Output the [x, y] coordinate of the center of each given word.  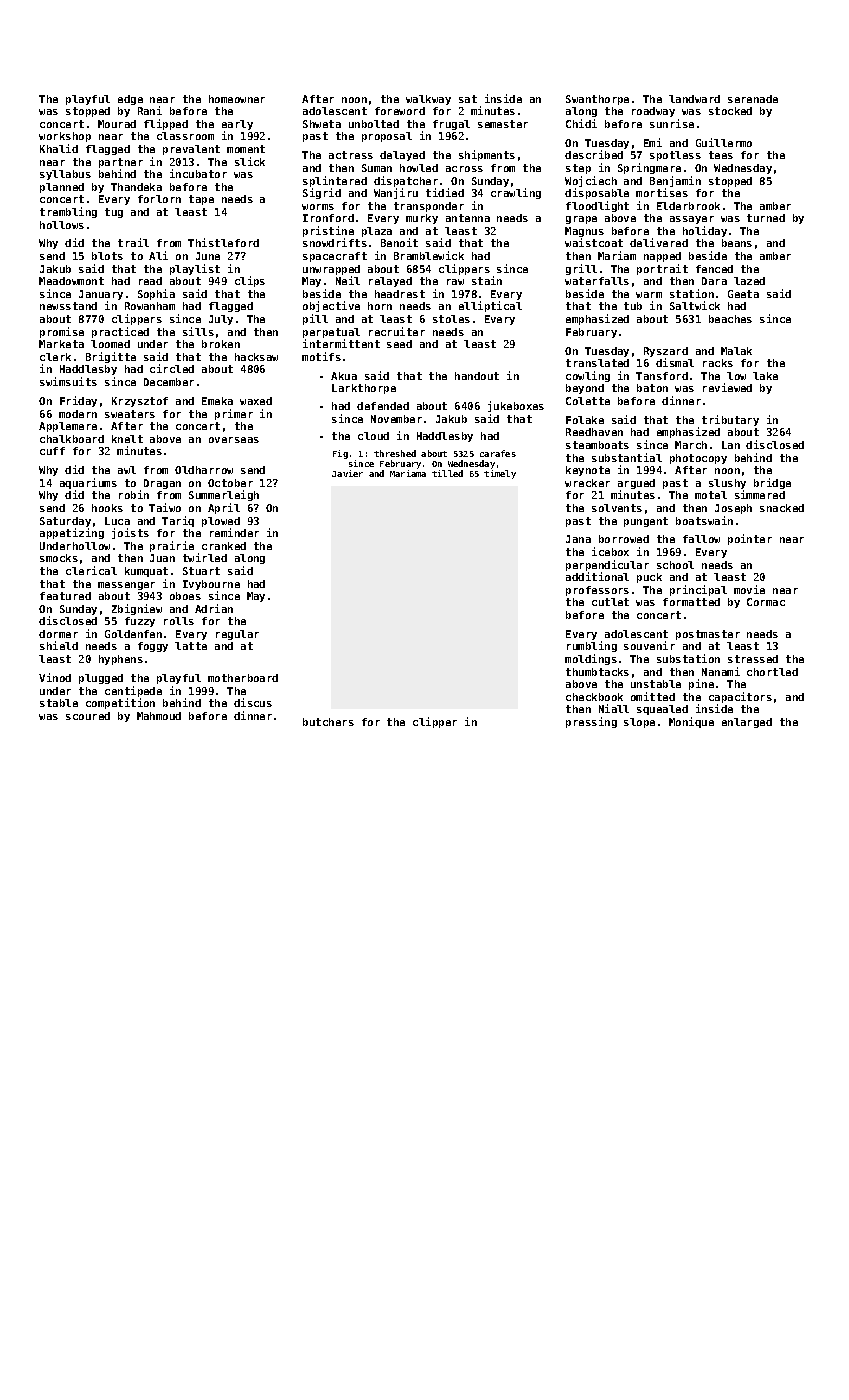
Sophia [156, 294]
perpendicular [607, 565]
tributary [730, 420]
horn [380, 306]
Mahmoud [159, 716]
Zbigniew [137, 609]
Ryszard [666, 352]
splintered [335, 181]
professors [597, 591]
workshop [65, 137]
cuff [52, 451]
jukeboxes [516, 406]
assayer [692, 220]
